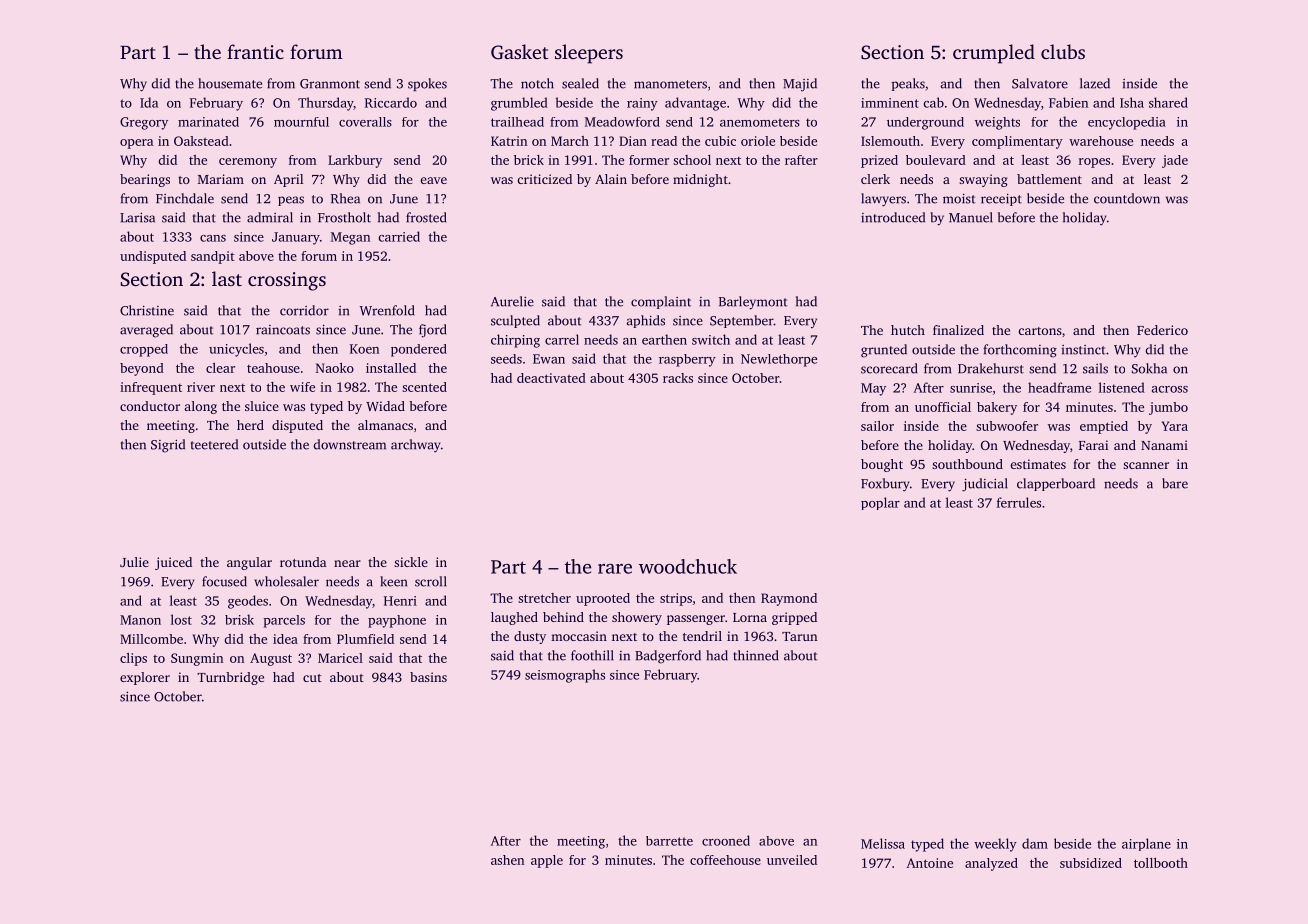  Describe the element at coordinates (1063, 51) in the document. I see `clubs` at that location.
